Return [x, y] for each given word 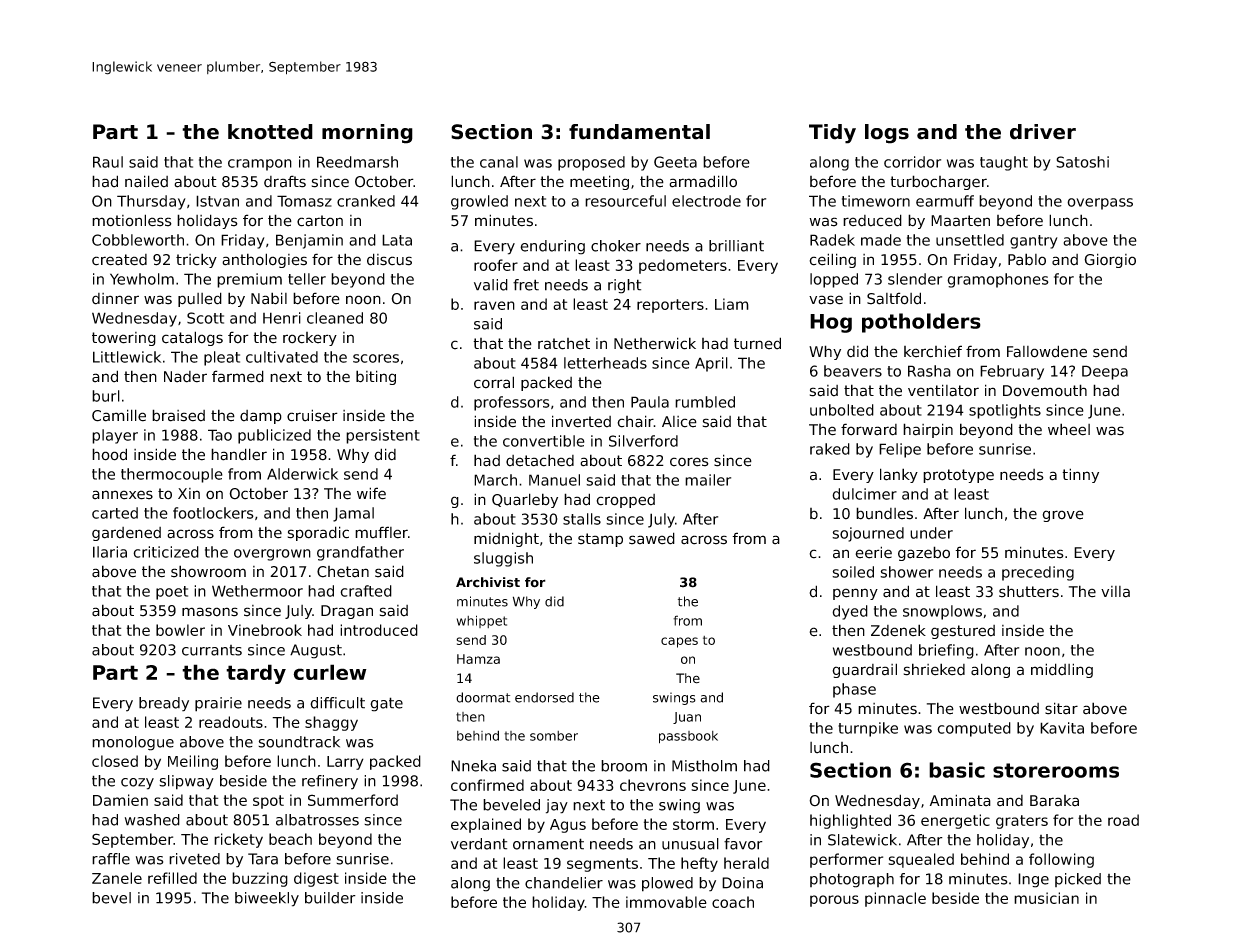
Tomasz [304, 201]
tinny [1080, 475]
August [316, 651]
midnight [506, 539]
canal [499, 162]
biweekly [267, 899]
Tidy [832, 134]
